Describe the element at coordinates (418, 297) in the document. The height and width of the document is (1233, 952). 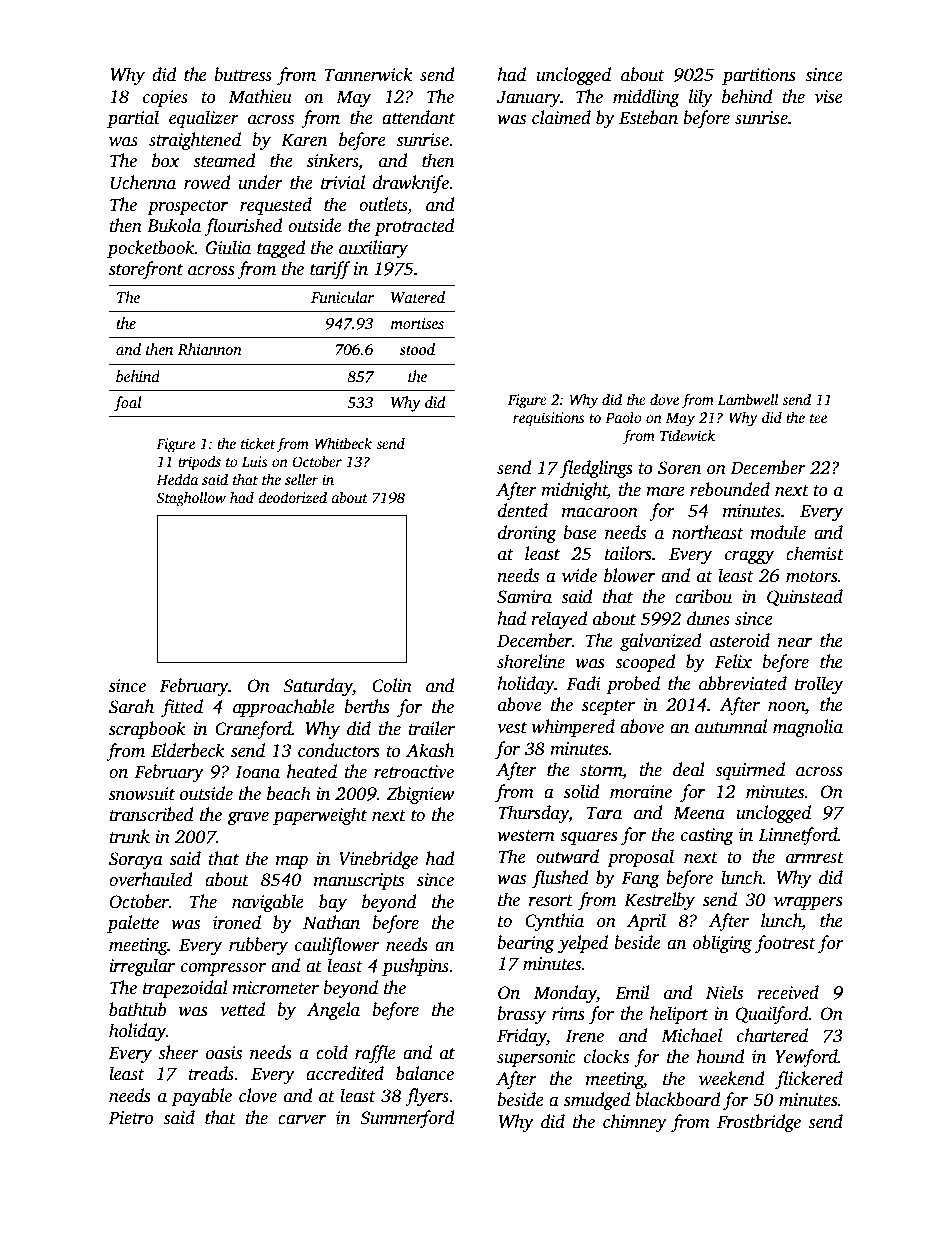
I see `Watered` at that location.
